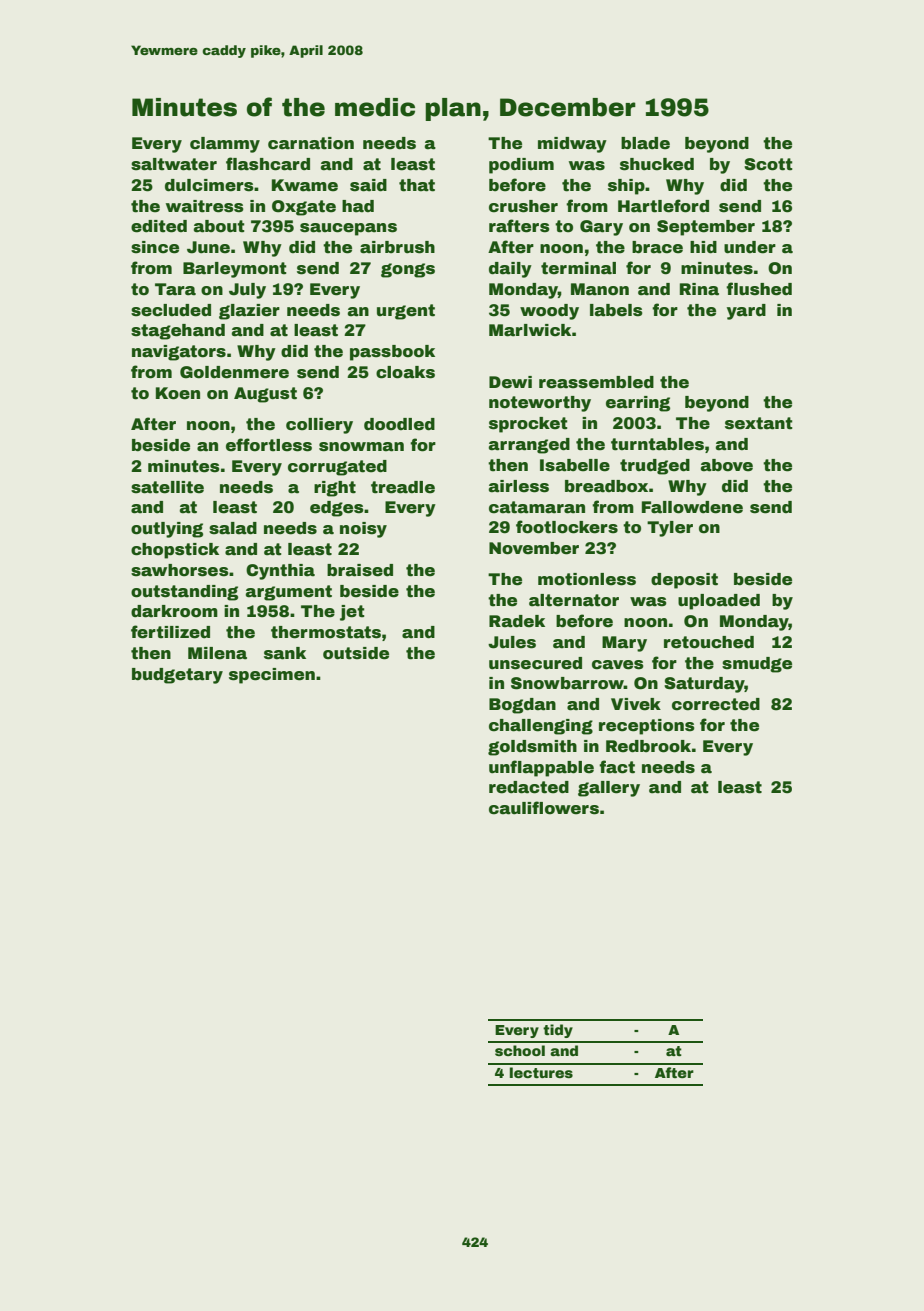 Image resolution: width=924 pixels, height=1311 pixels. I want to click on budgetary, so click(177, 676).
